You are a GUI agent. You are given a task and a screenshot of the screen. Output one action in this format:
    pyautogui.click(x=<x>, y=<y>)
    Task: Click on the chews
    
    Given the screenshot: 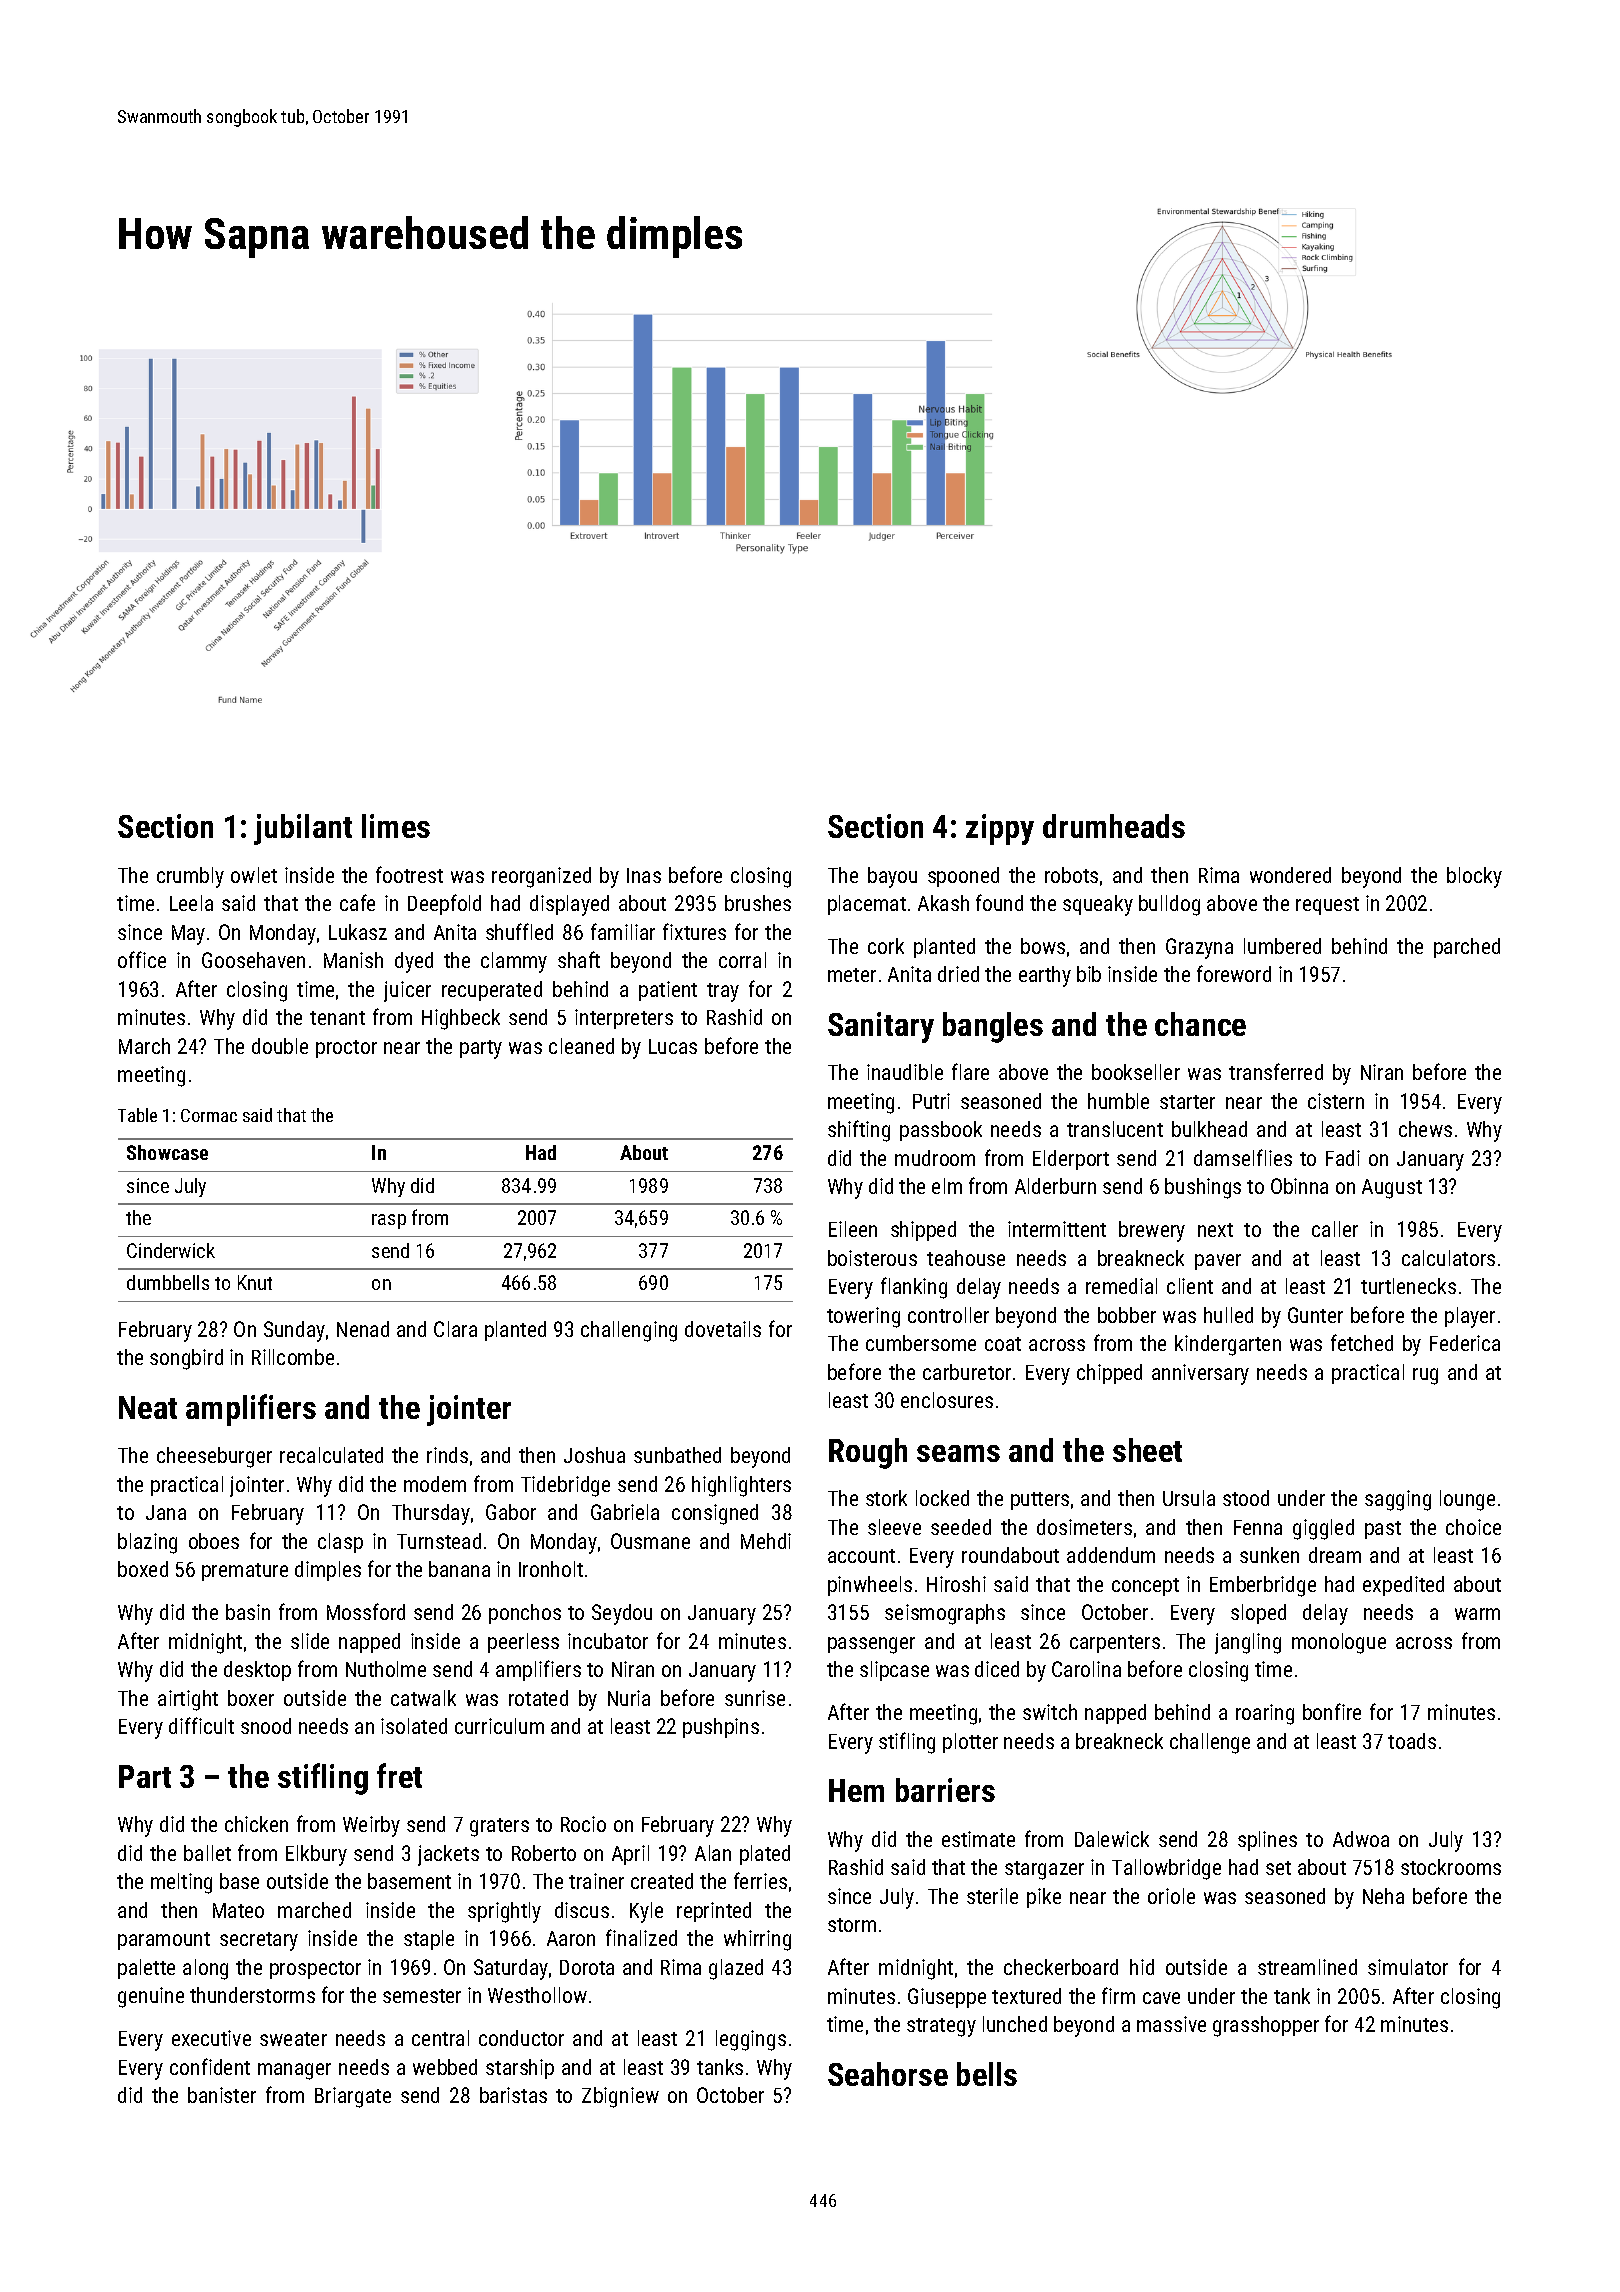 What is the action you would take?
    pyautogui.click(x=1425, y=1129)
